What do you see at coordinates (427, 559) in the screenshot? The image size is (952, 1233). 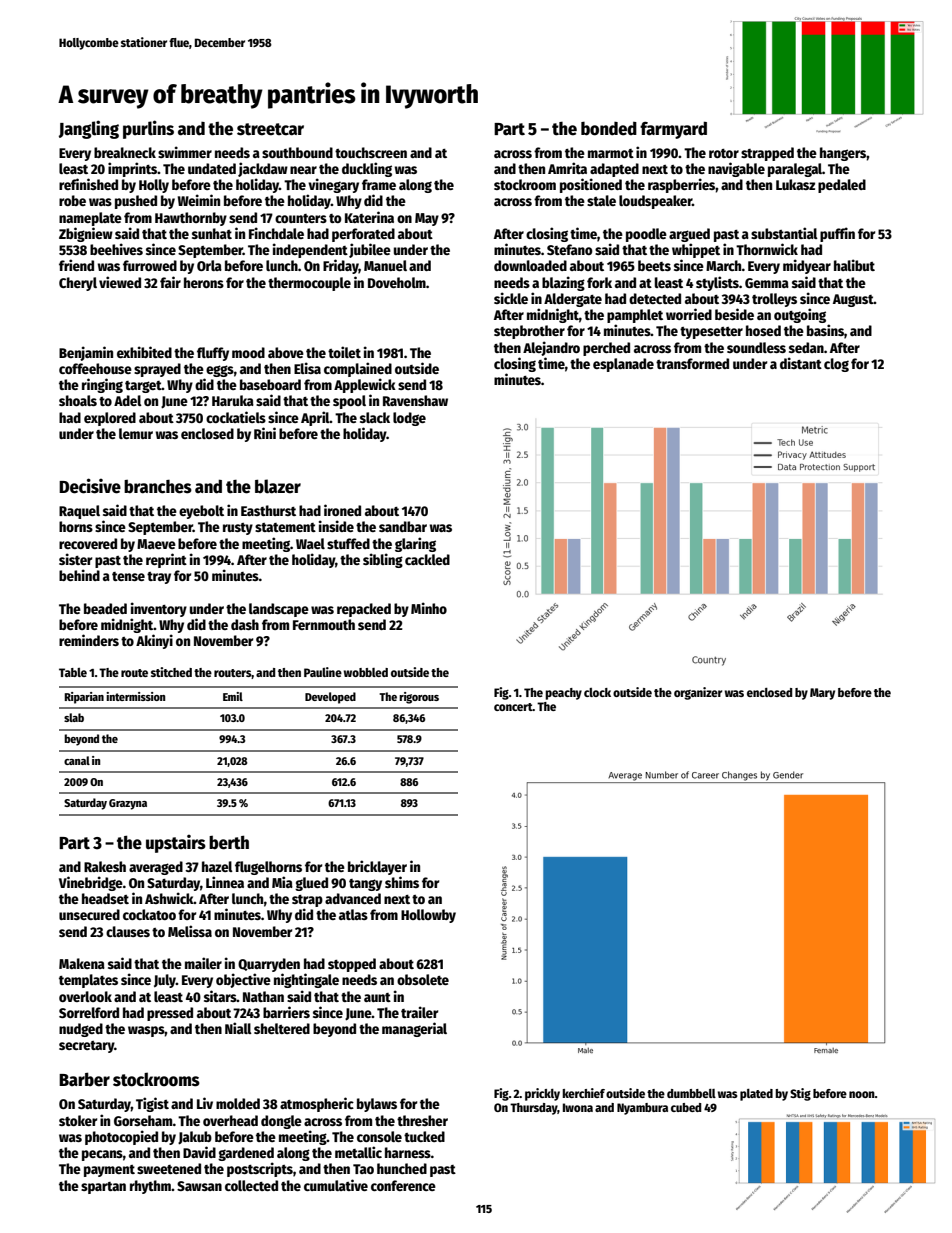 I see `cackled` at bounding box center [427, 559].
